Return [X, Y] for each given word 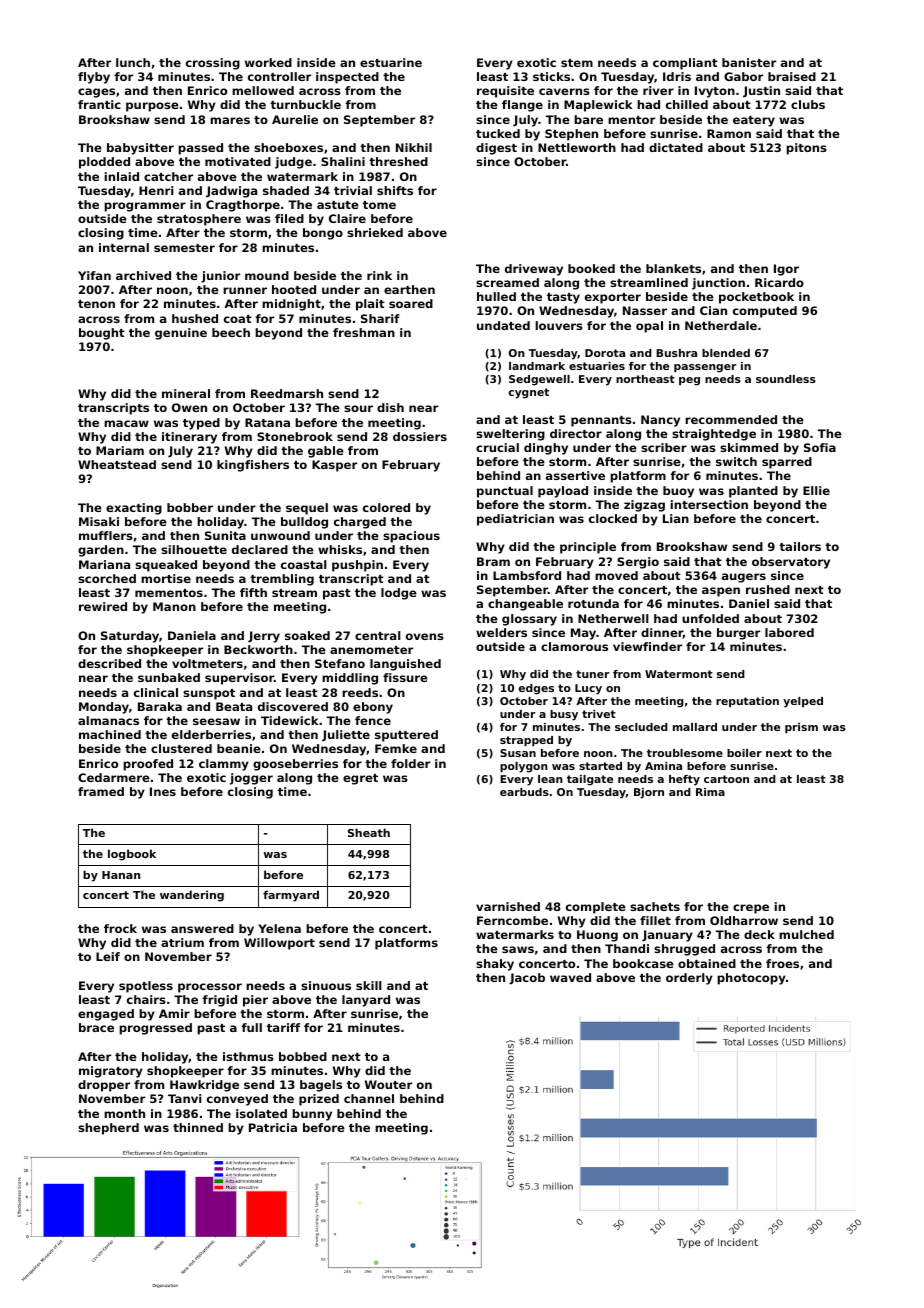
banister [749, 62]
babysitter [140, 149]
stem [577, 63]
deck [759, 934]
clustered [181, 748]
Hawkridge [204, 1086]
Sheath [369, 832]
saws [518, 949]
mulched [806, 934]
